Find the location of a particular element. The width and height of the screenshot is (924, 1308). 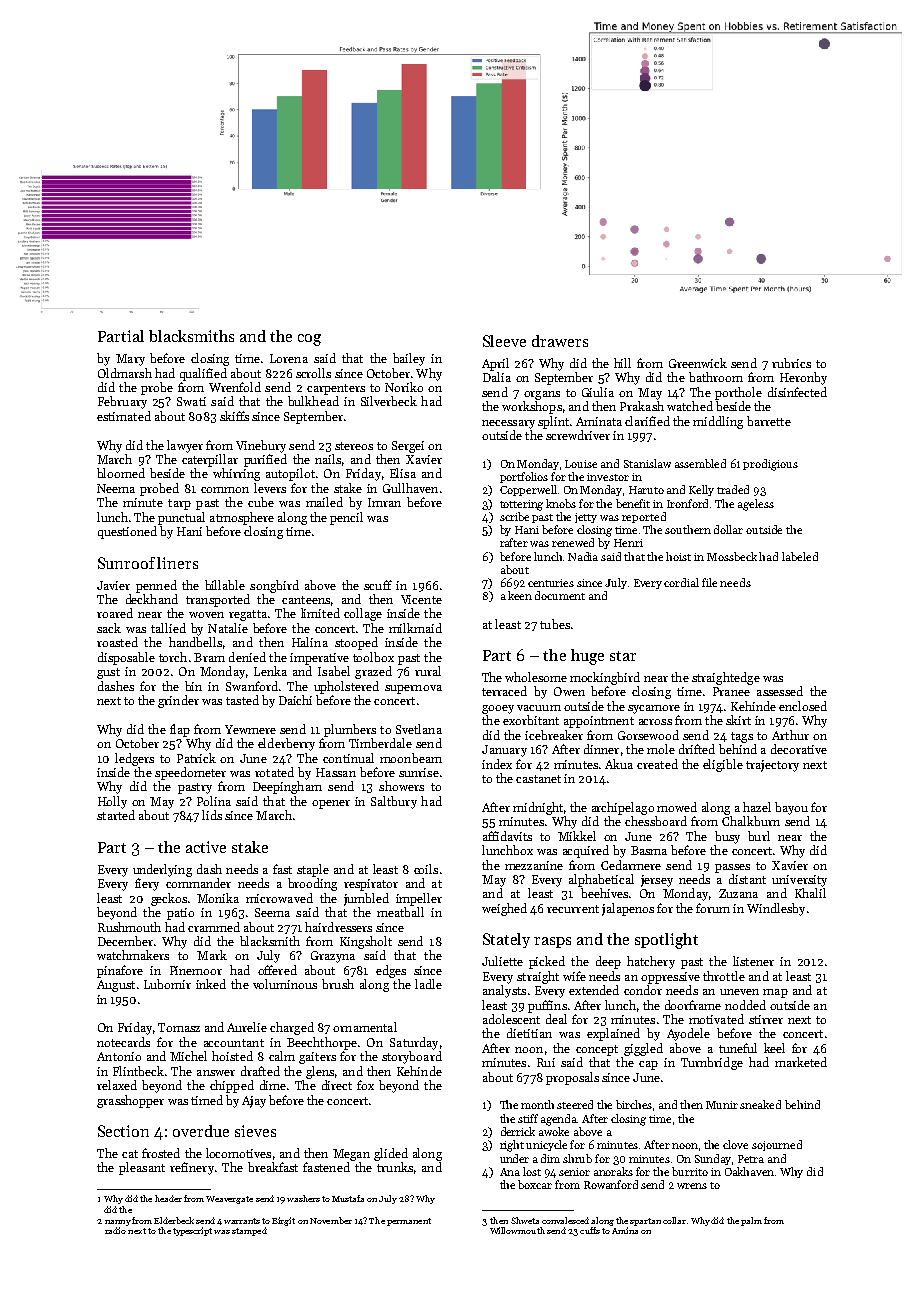

castanet is located at coordinates (538, 779).
